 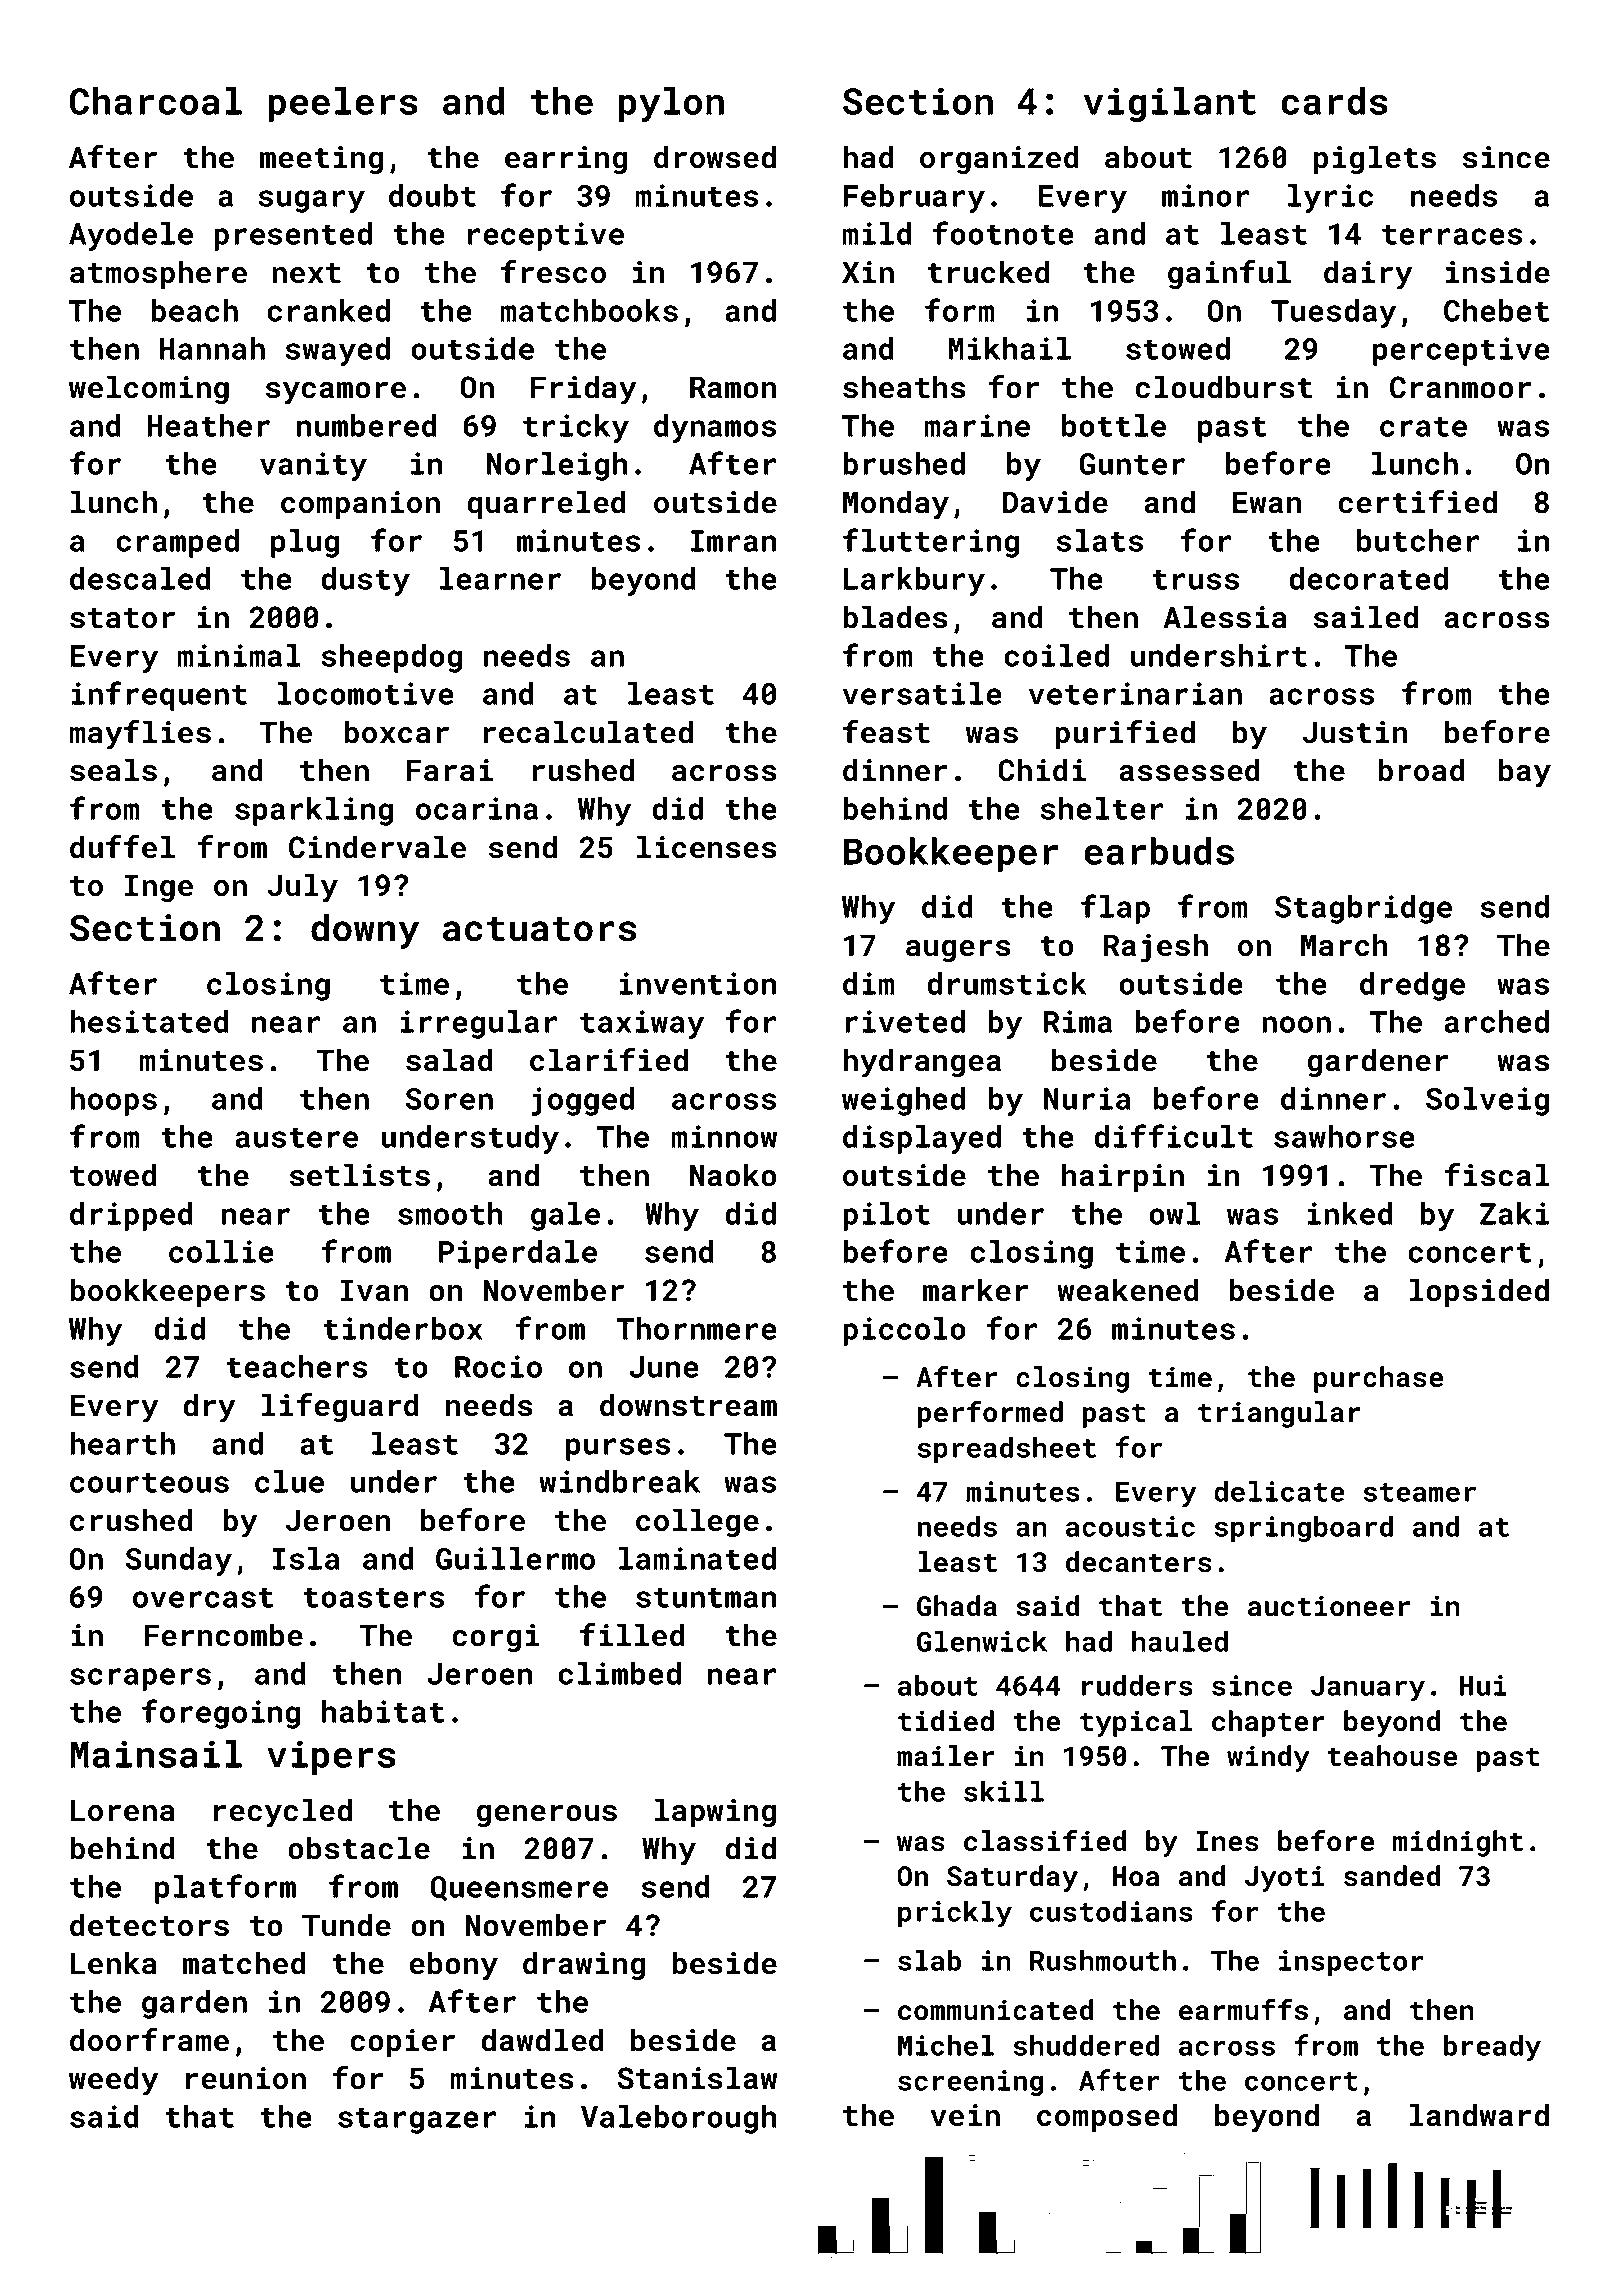 I want to click on weedy, so click(x=113, y=2081).
